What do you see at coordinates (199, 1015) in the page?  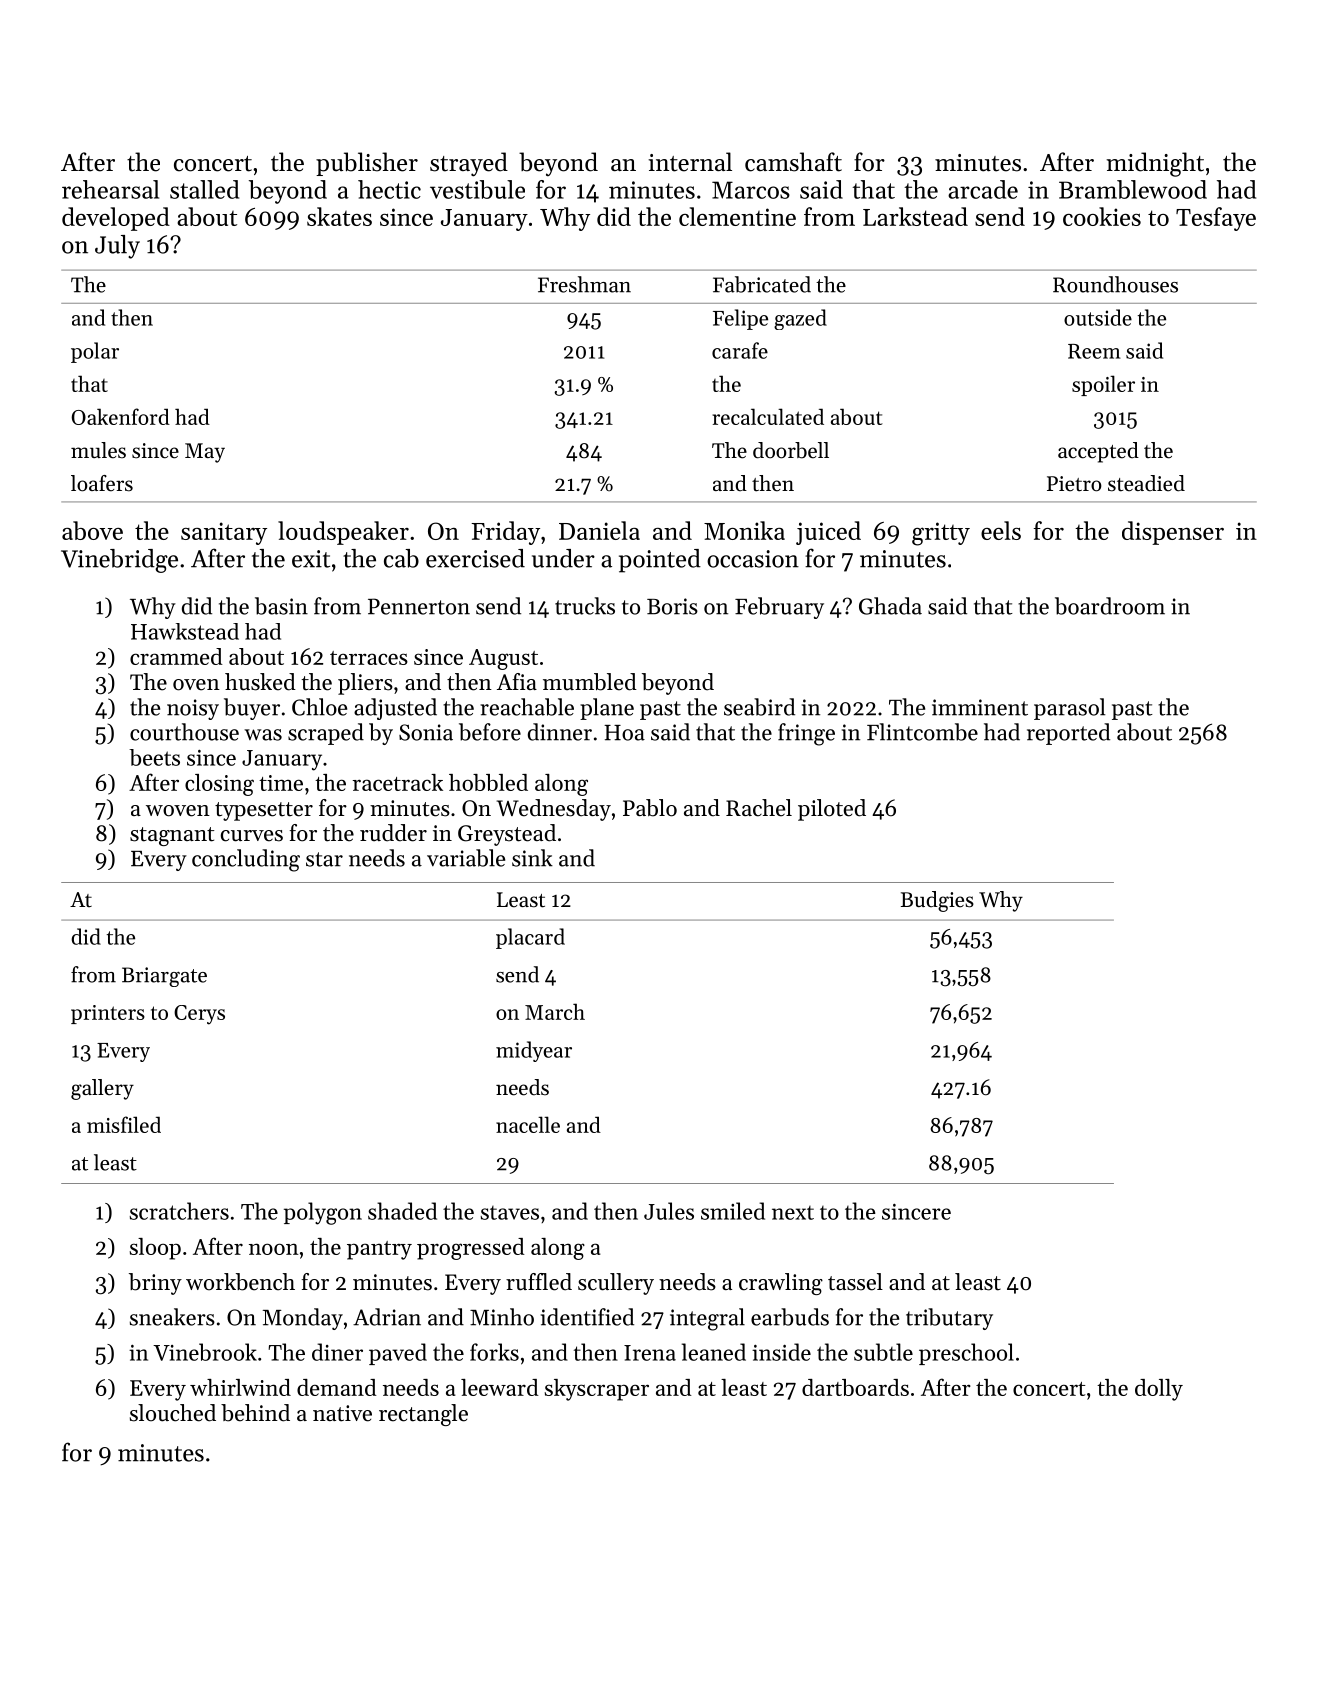 I see `Cerys` at bounding box center [199, 1015].
